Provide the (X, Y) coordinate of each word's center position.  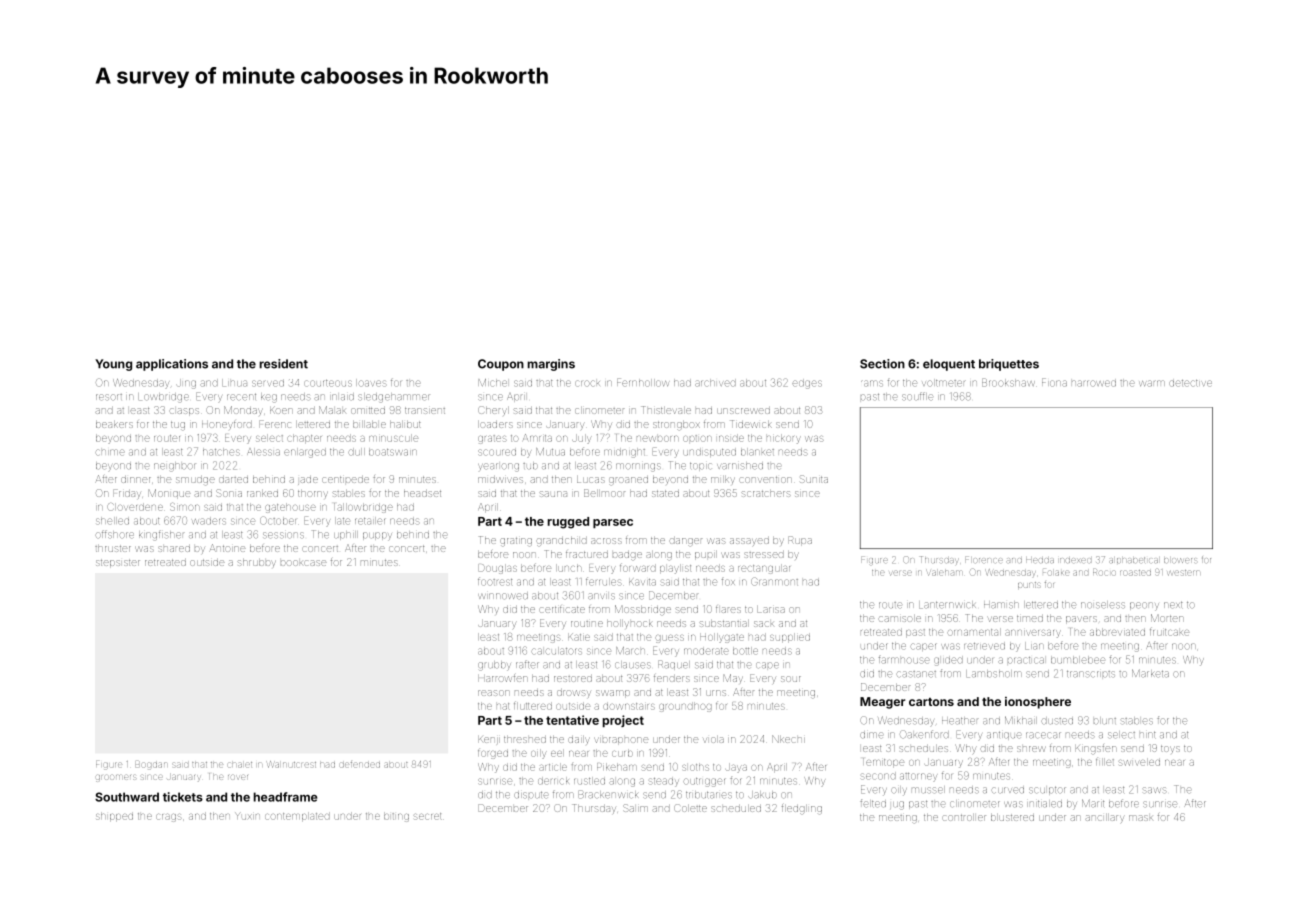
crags (169, 818)
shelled (112, 521)
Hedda (1040, 560)
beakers (114, 424)
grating (516, 542)
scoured (497, 452)
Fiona (1054, 382)
